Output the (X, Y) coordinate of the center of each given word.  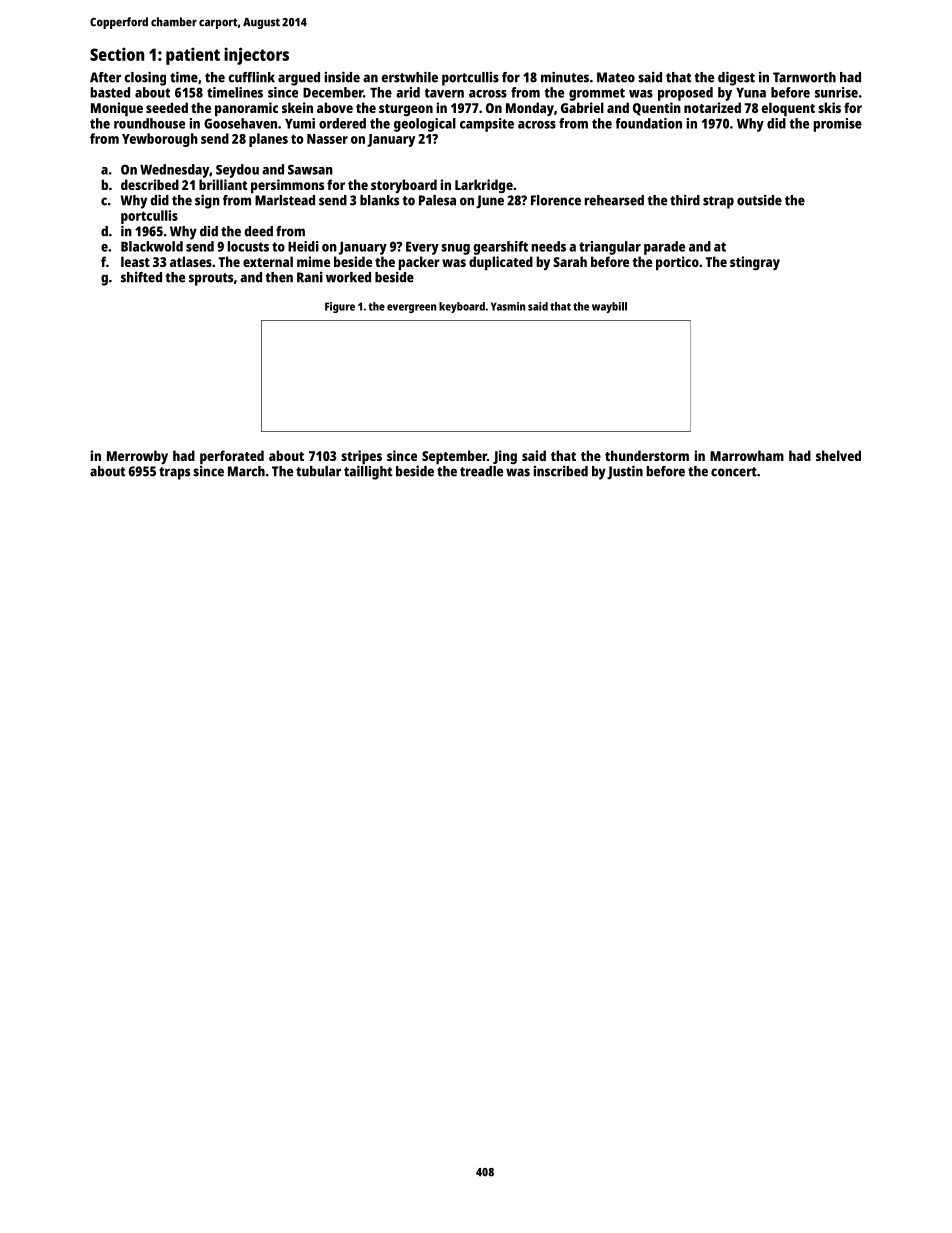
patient (193, 56)
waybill (609, 307)
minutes (565, 77)
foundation (649, 123)
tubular (318, 471)
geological (425, 125)
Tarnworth (804, 77)
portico (677, 263)
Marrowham (747, 455)
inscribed (561, 471)
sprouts (211, 279)
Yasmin (508, 306)
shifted (141, 277)
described (150, 184)
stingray (755, 263)
